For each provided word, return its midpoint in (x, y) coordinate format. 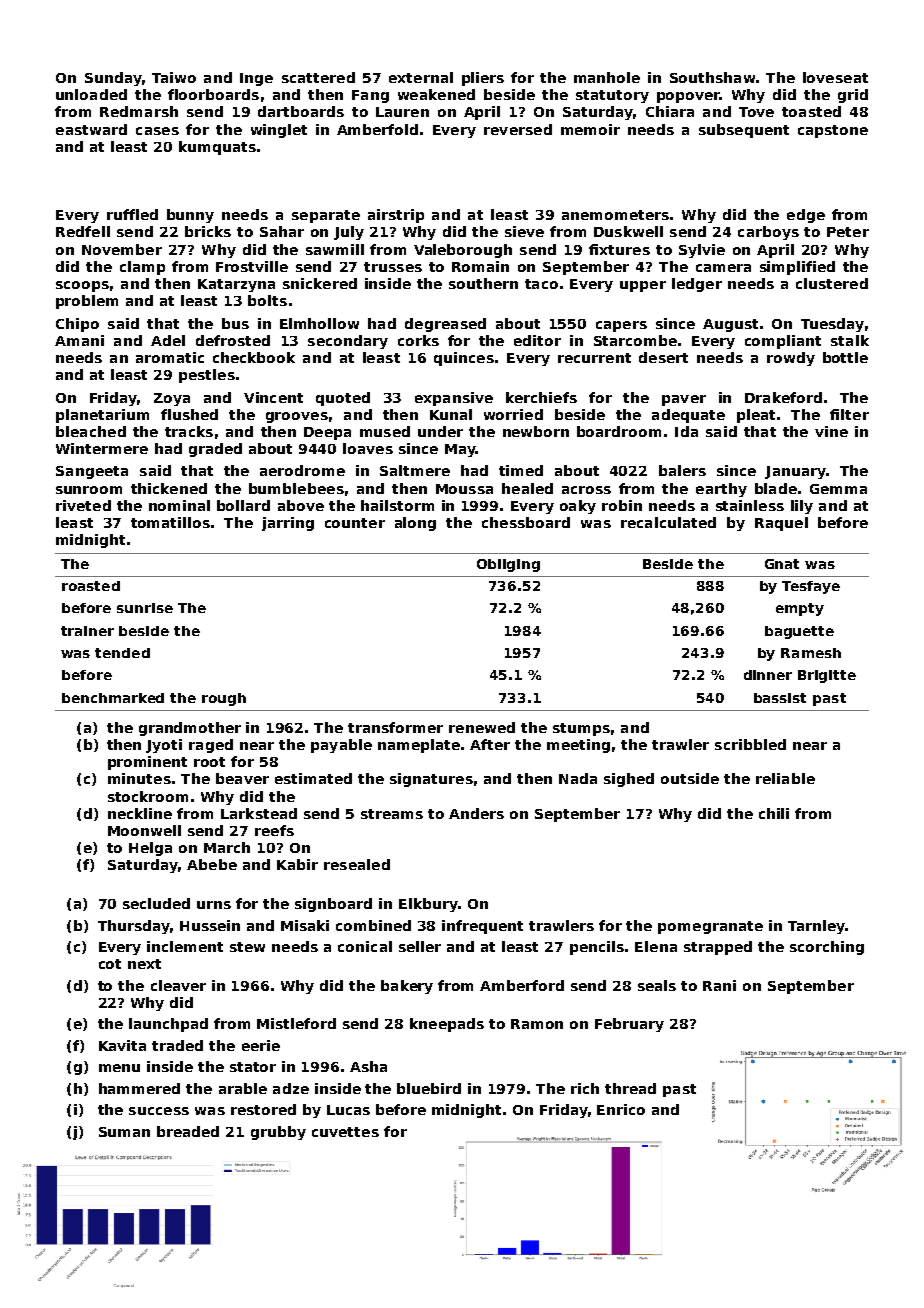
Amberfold (377, 129)
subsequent (744, 131)
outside (690, 778)
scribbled (750, 744)
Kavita (122, 1045)
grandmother (190, 729)
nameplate (419, 746)
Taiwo (174, 77)
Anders (476, 813)
